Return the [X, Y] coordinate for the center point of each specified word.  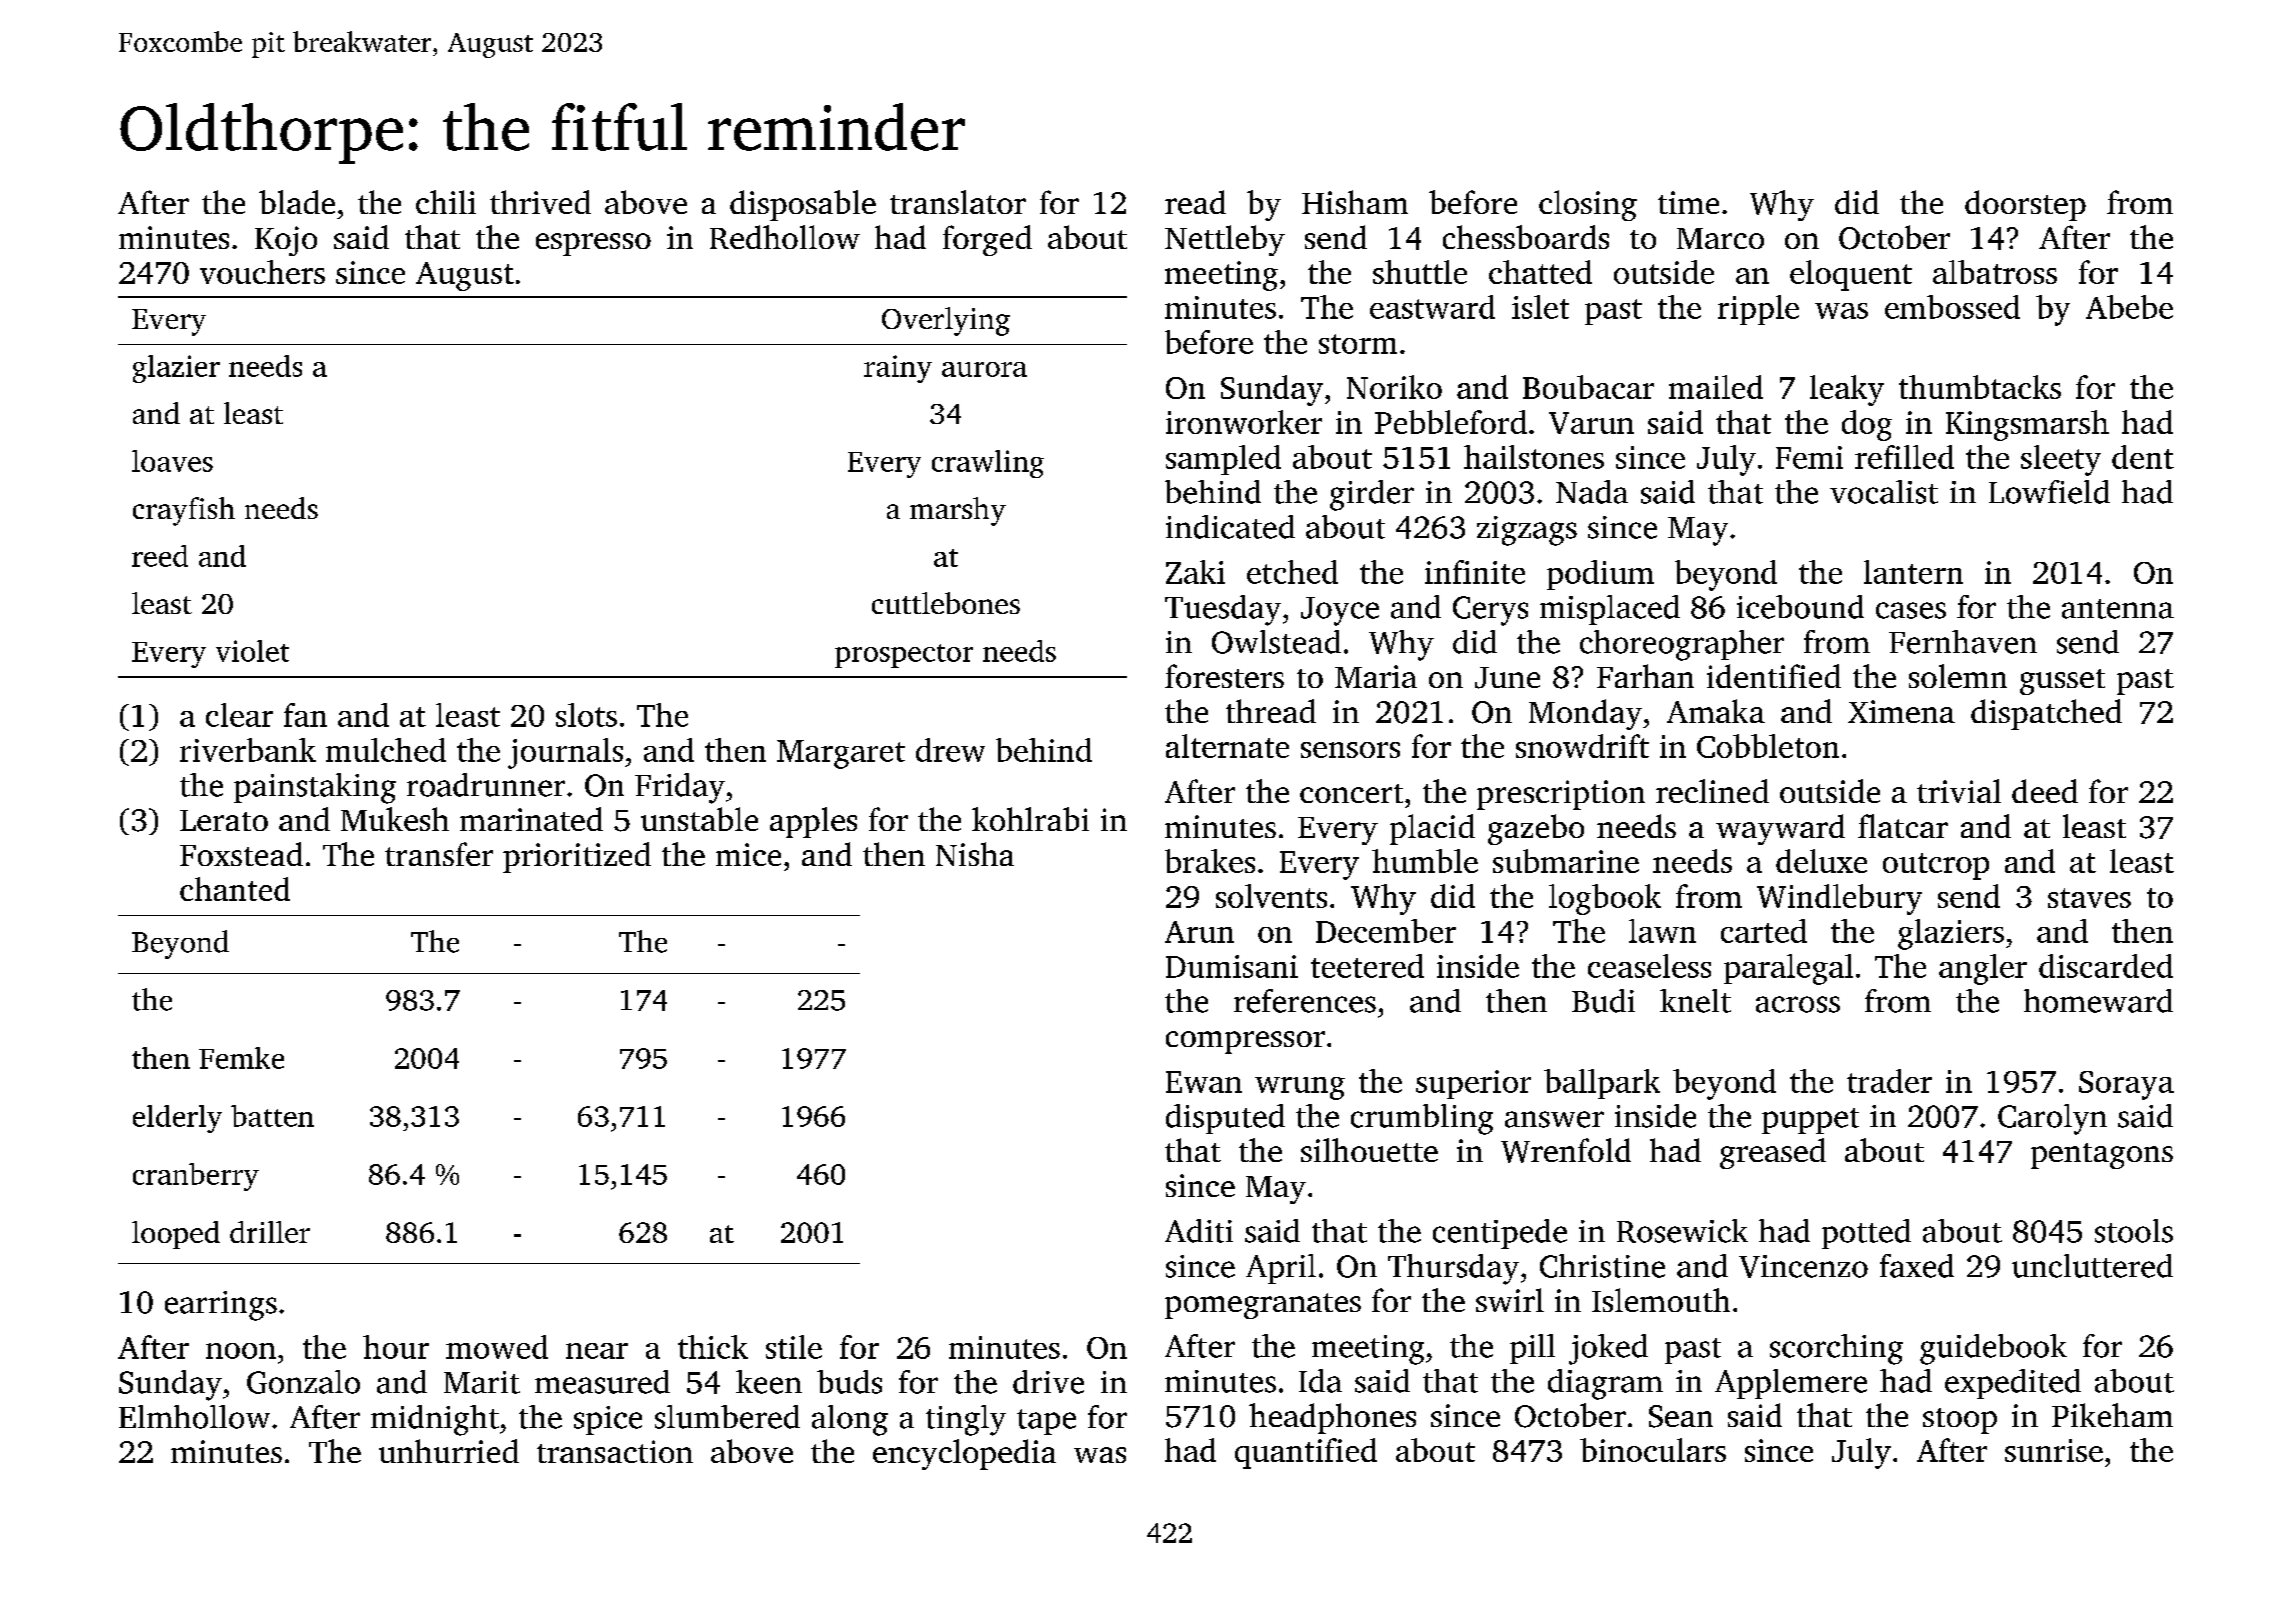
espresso [593, 244]
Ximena [1901, 711]
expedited [2013, 1384]
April [1281, 1269]
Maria [1376, 676]
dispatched [2046, 714]
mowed [497, 1347]
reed [160, 556]
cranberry [196, 1177]
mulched [386, 750]
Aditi [1199, 1231]
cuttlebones [946, 603]
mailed [1716, 387]
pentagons [2102, 1156]
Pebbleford [1451, 422]
